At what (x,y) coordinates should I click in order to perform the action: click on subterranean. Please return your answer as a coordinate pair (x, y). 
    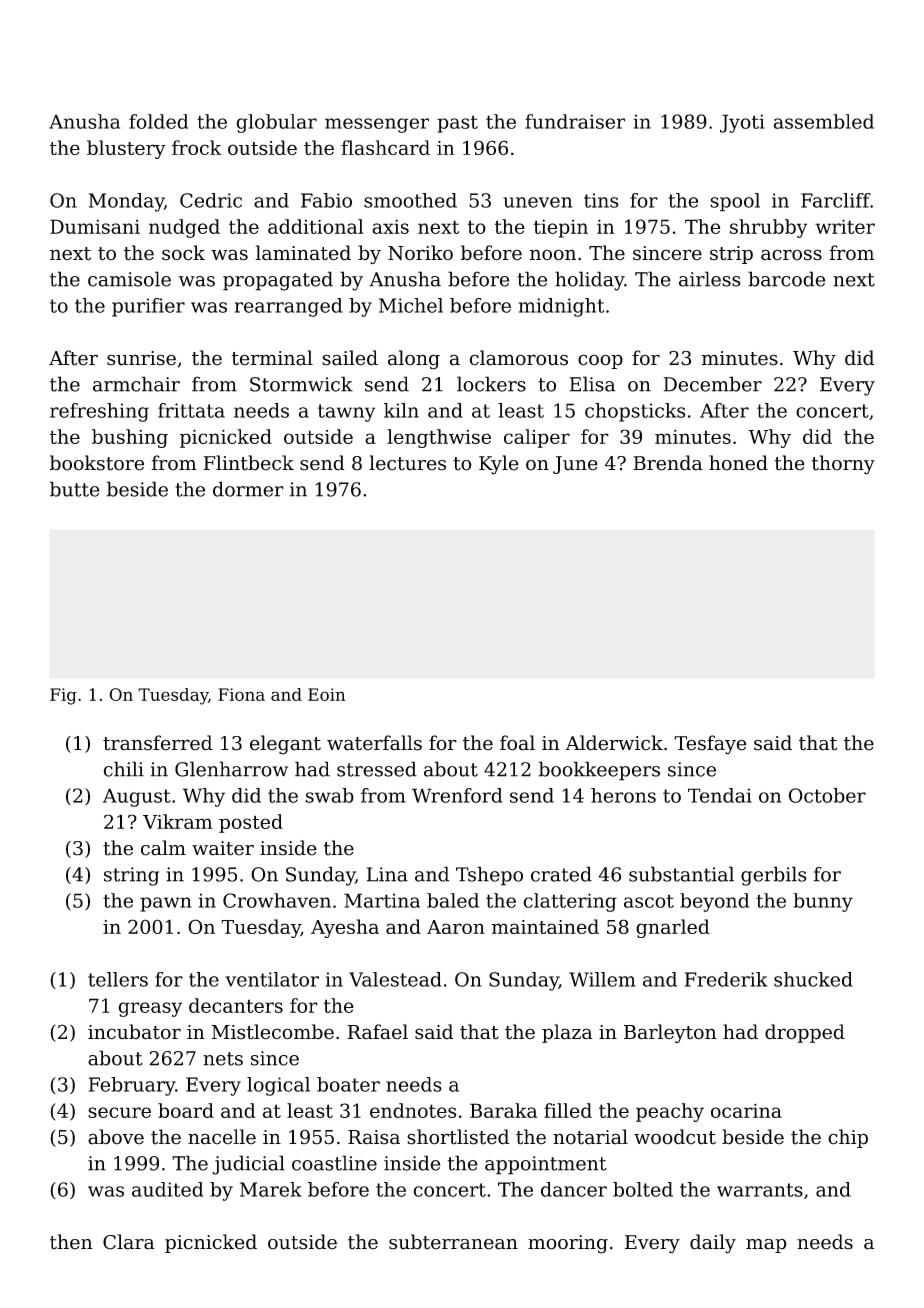
    Looking at the image, I should click on (453, 1242).
